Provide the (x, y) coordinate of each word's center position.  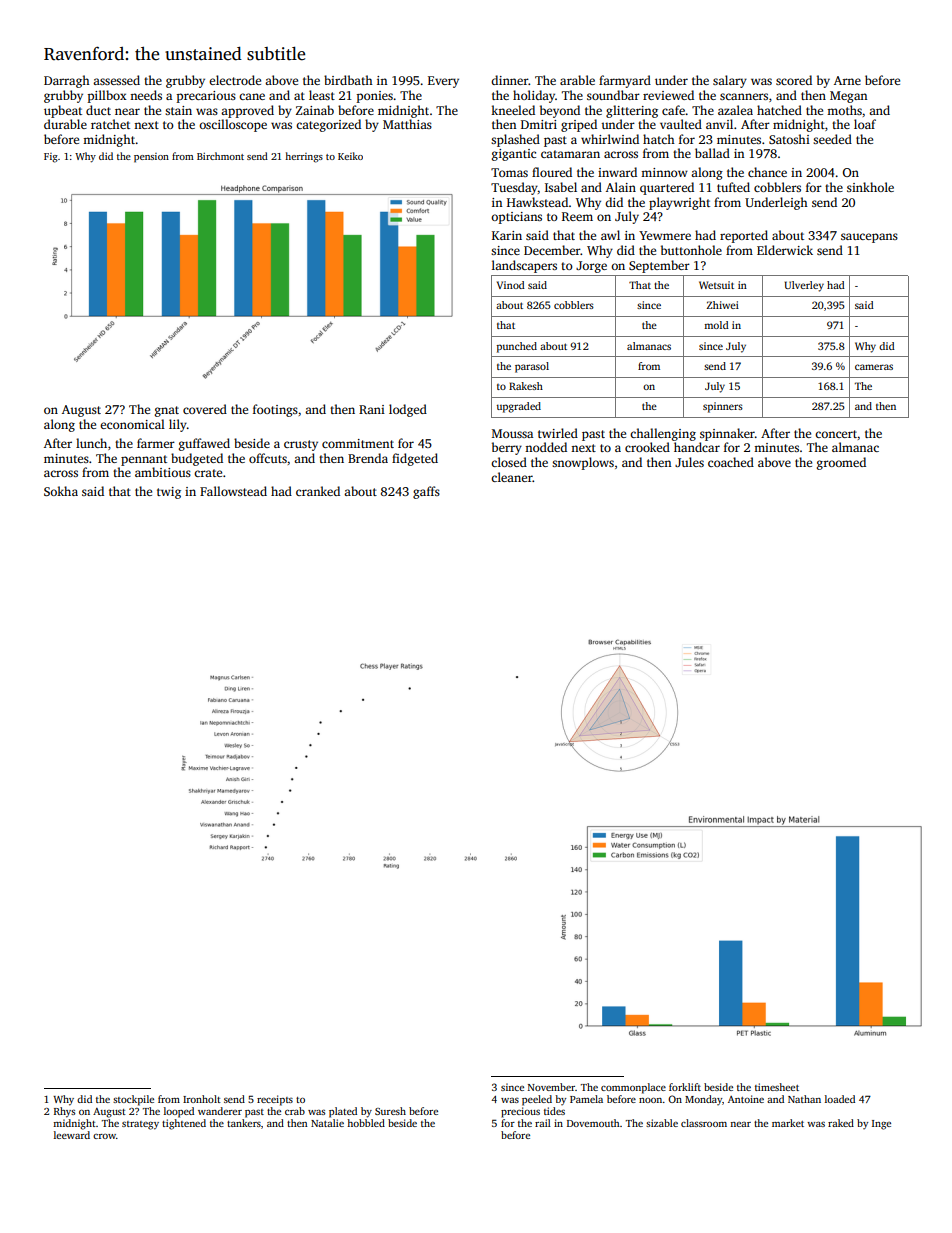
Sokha (61, 491)
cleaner (512, 477)
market (788, 1123)
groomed (841, 463)
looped (179, 1112)
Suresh (390, 1111)
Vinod (511, 285)
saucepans (869, 238)
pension (151, 158)
